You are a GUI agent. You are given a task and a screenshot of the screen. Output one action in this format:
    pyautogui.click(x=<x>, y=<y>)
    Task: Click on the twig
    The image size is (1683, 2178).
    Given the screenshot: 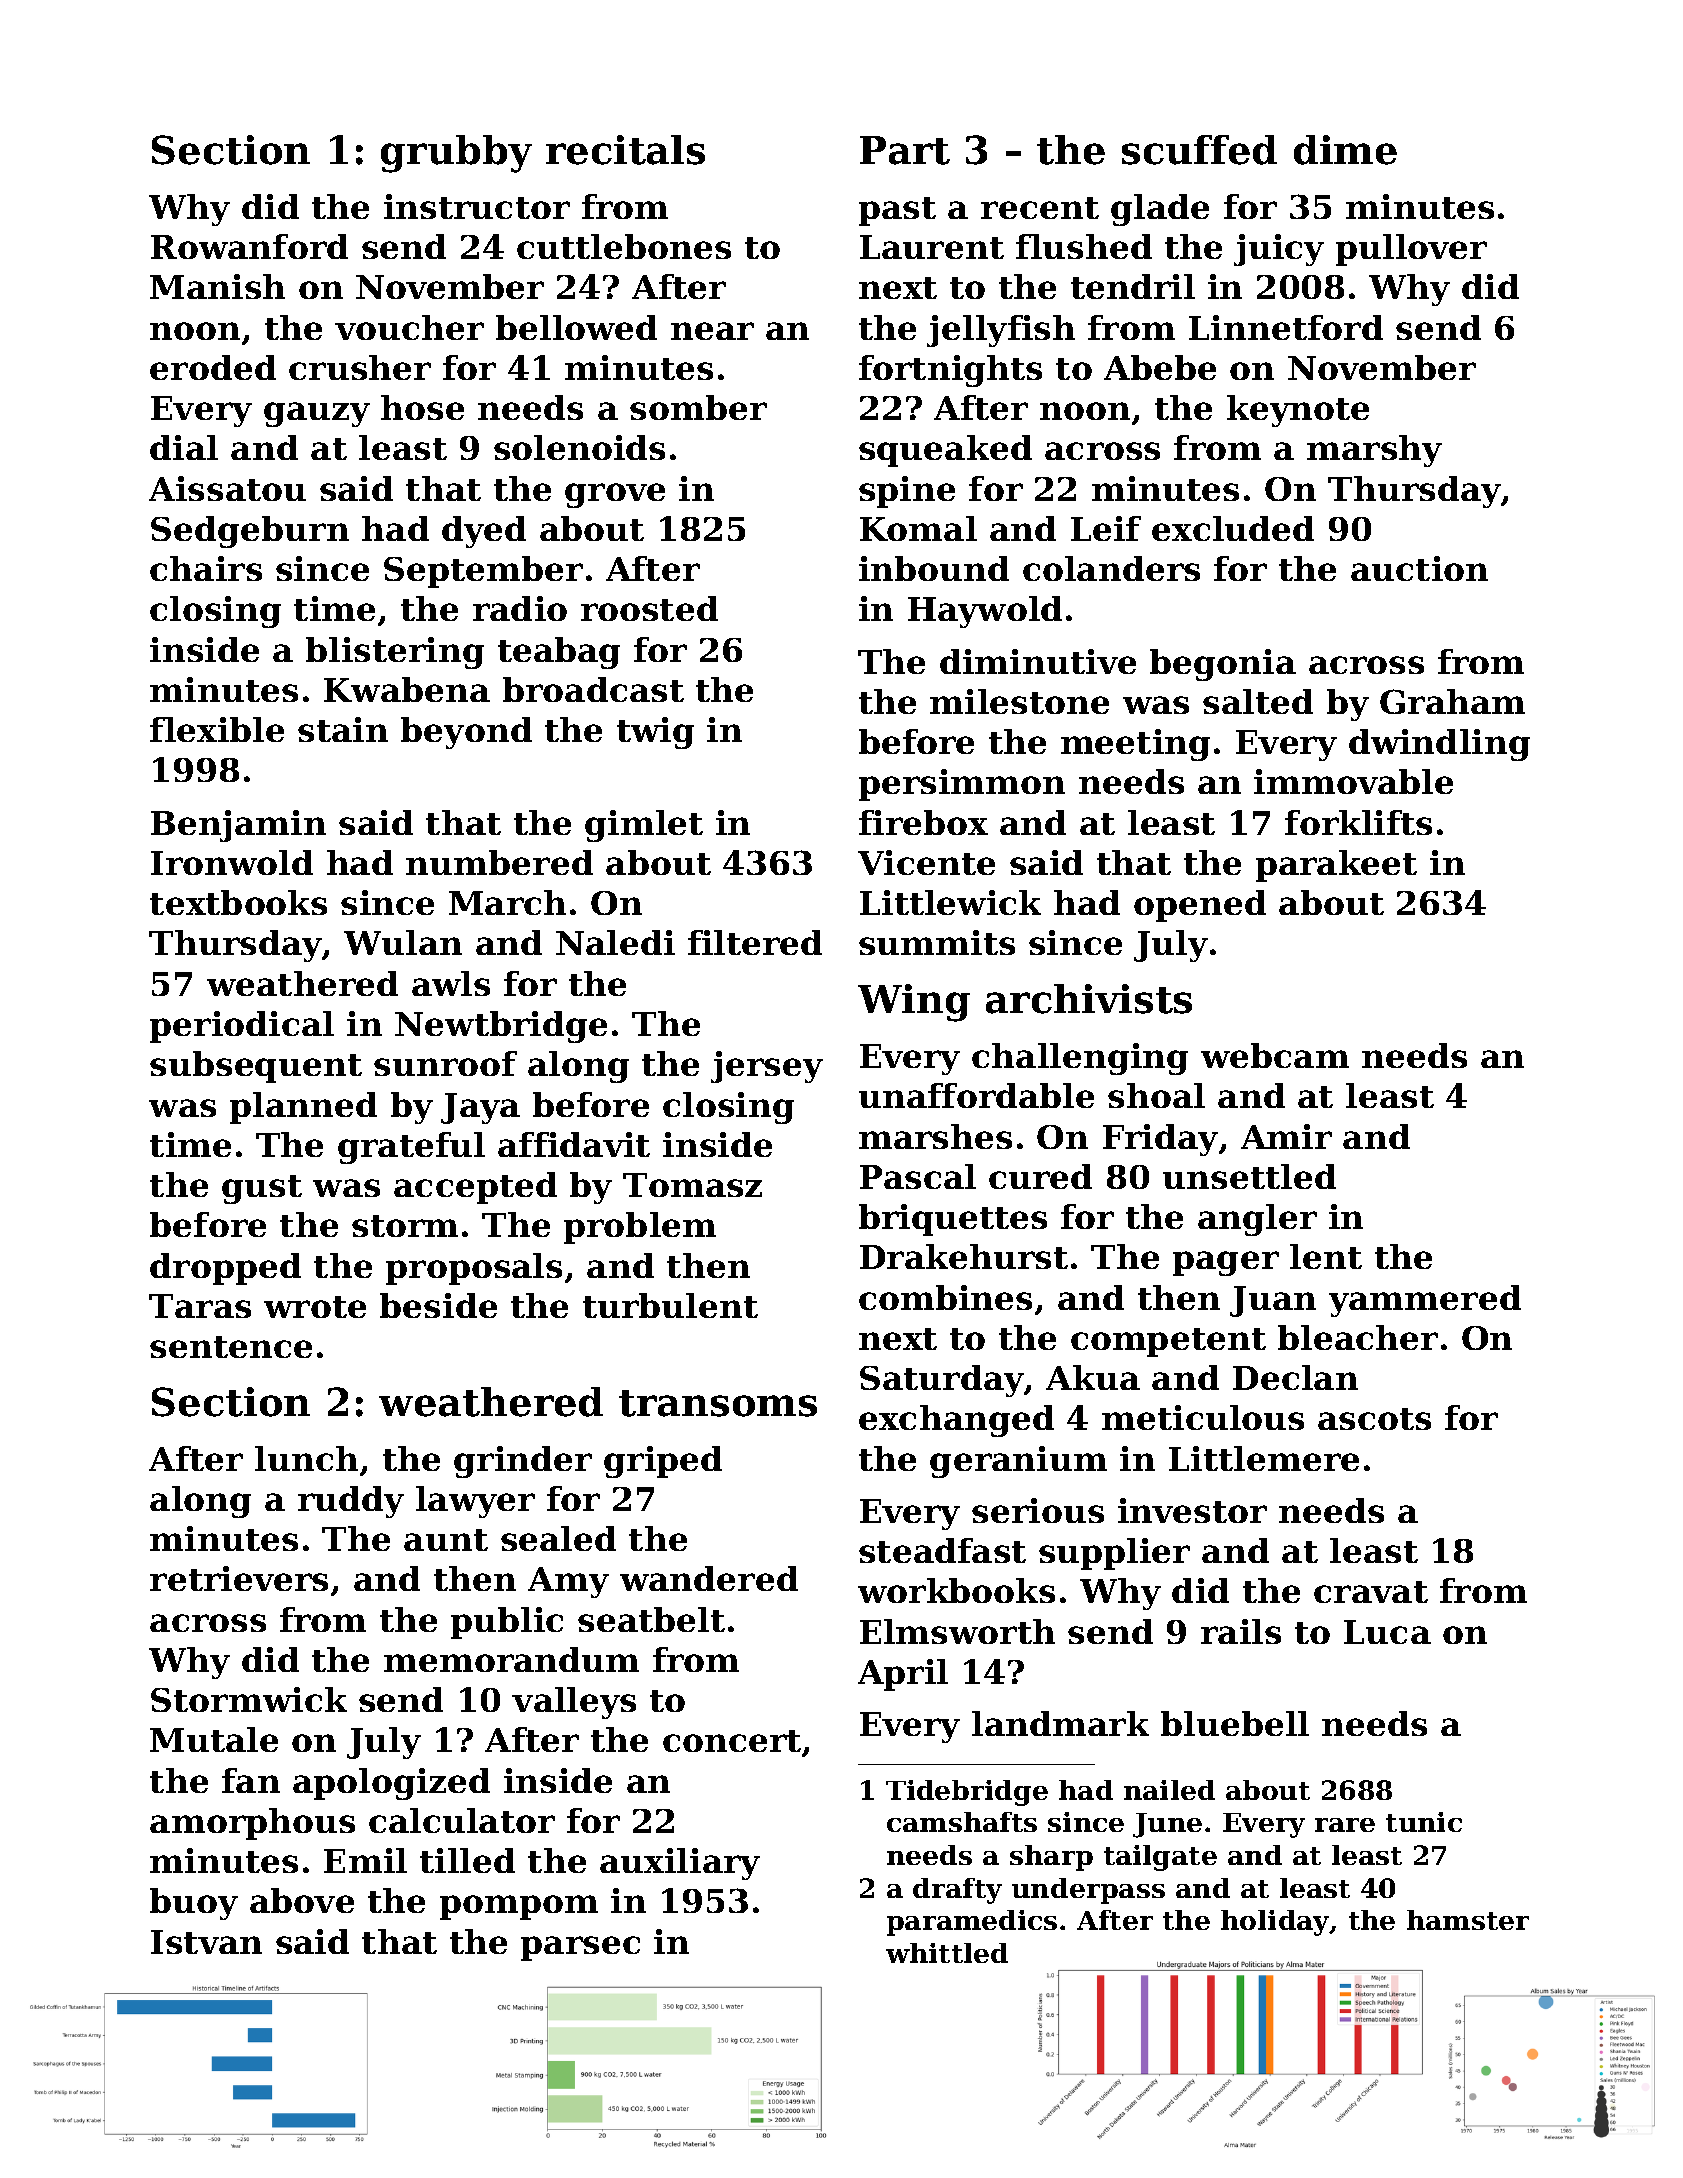 What is the action you would take?
    pyautogui.click(x=655, y=733)
